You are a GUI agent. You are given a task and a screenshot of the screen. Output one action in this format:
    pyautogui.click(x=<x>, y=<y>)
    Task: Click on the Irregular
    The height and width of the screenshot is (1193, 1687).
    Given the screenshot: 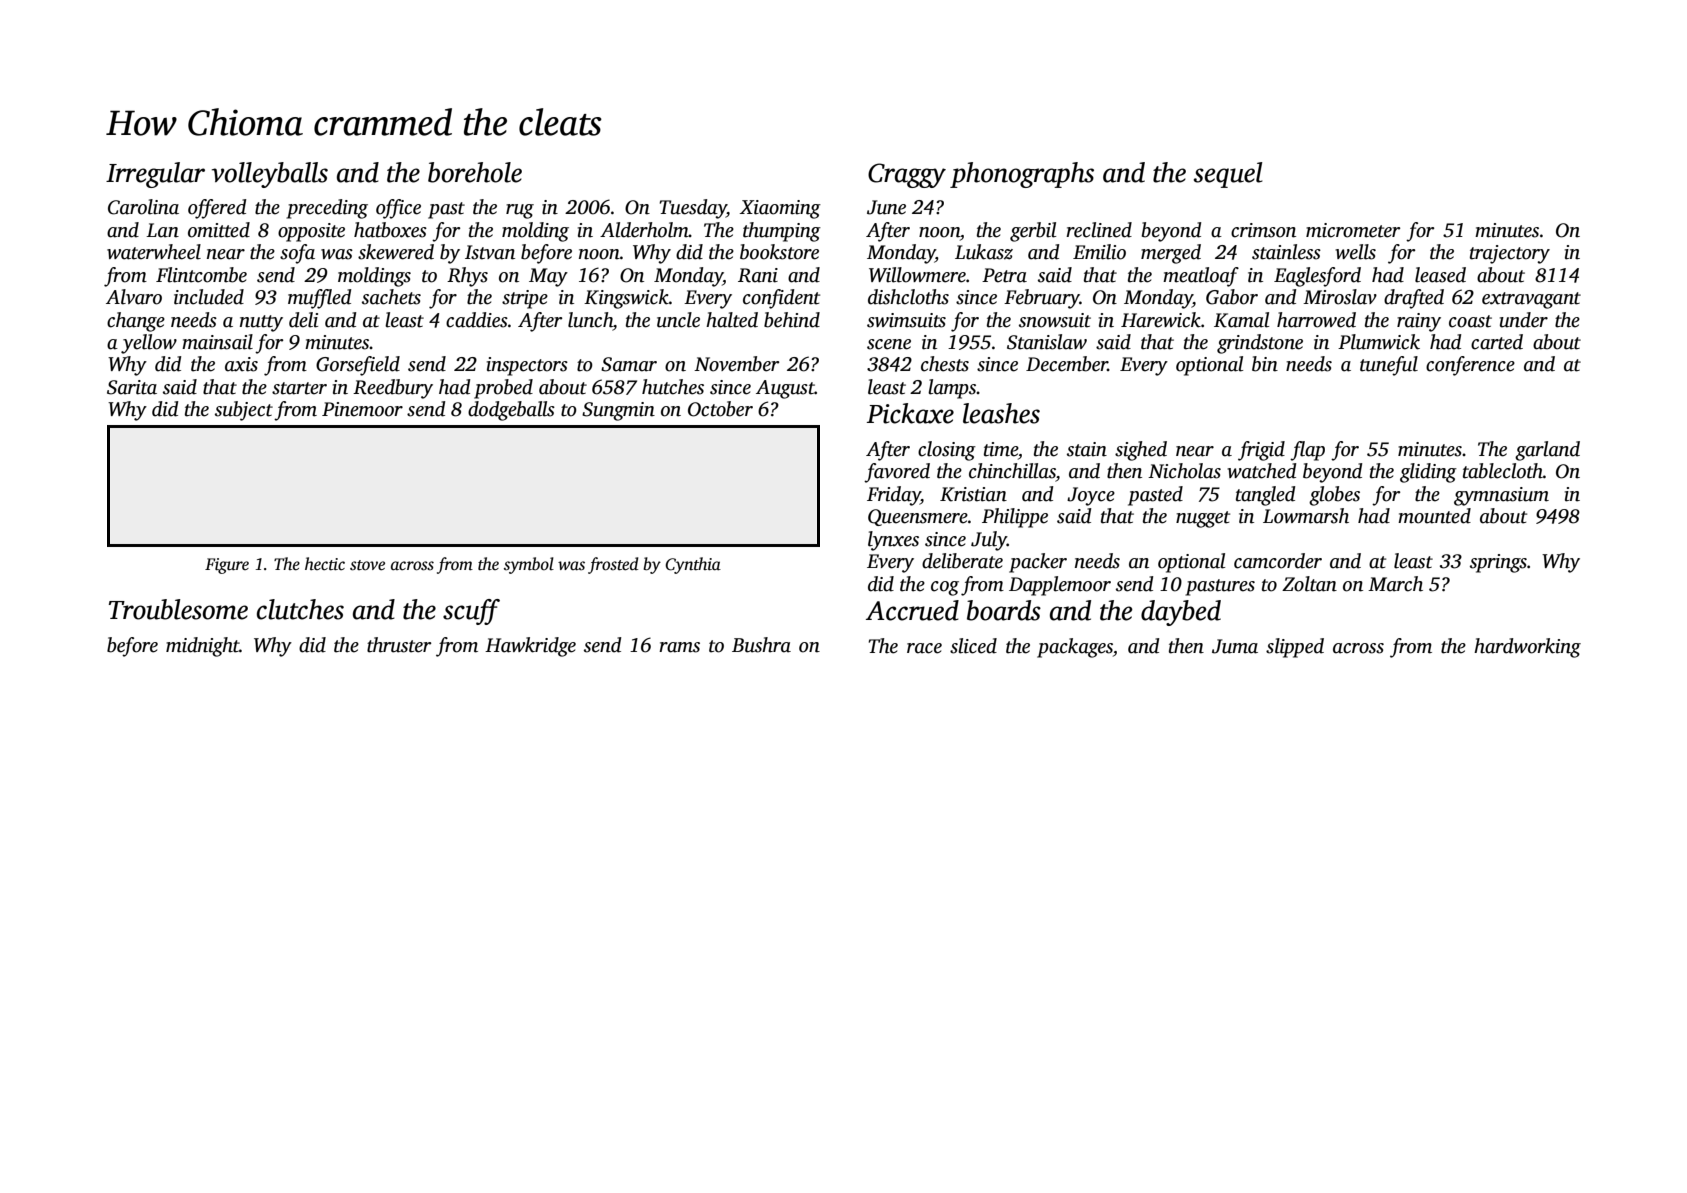 What is the action you would take?
    pyautogui.click(x=155, y=175)
